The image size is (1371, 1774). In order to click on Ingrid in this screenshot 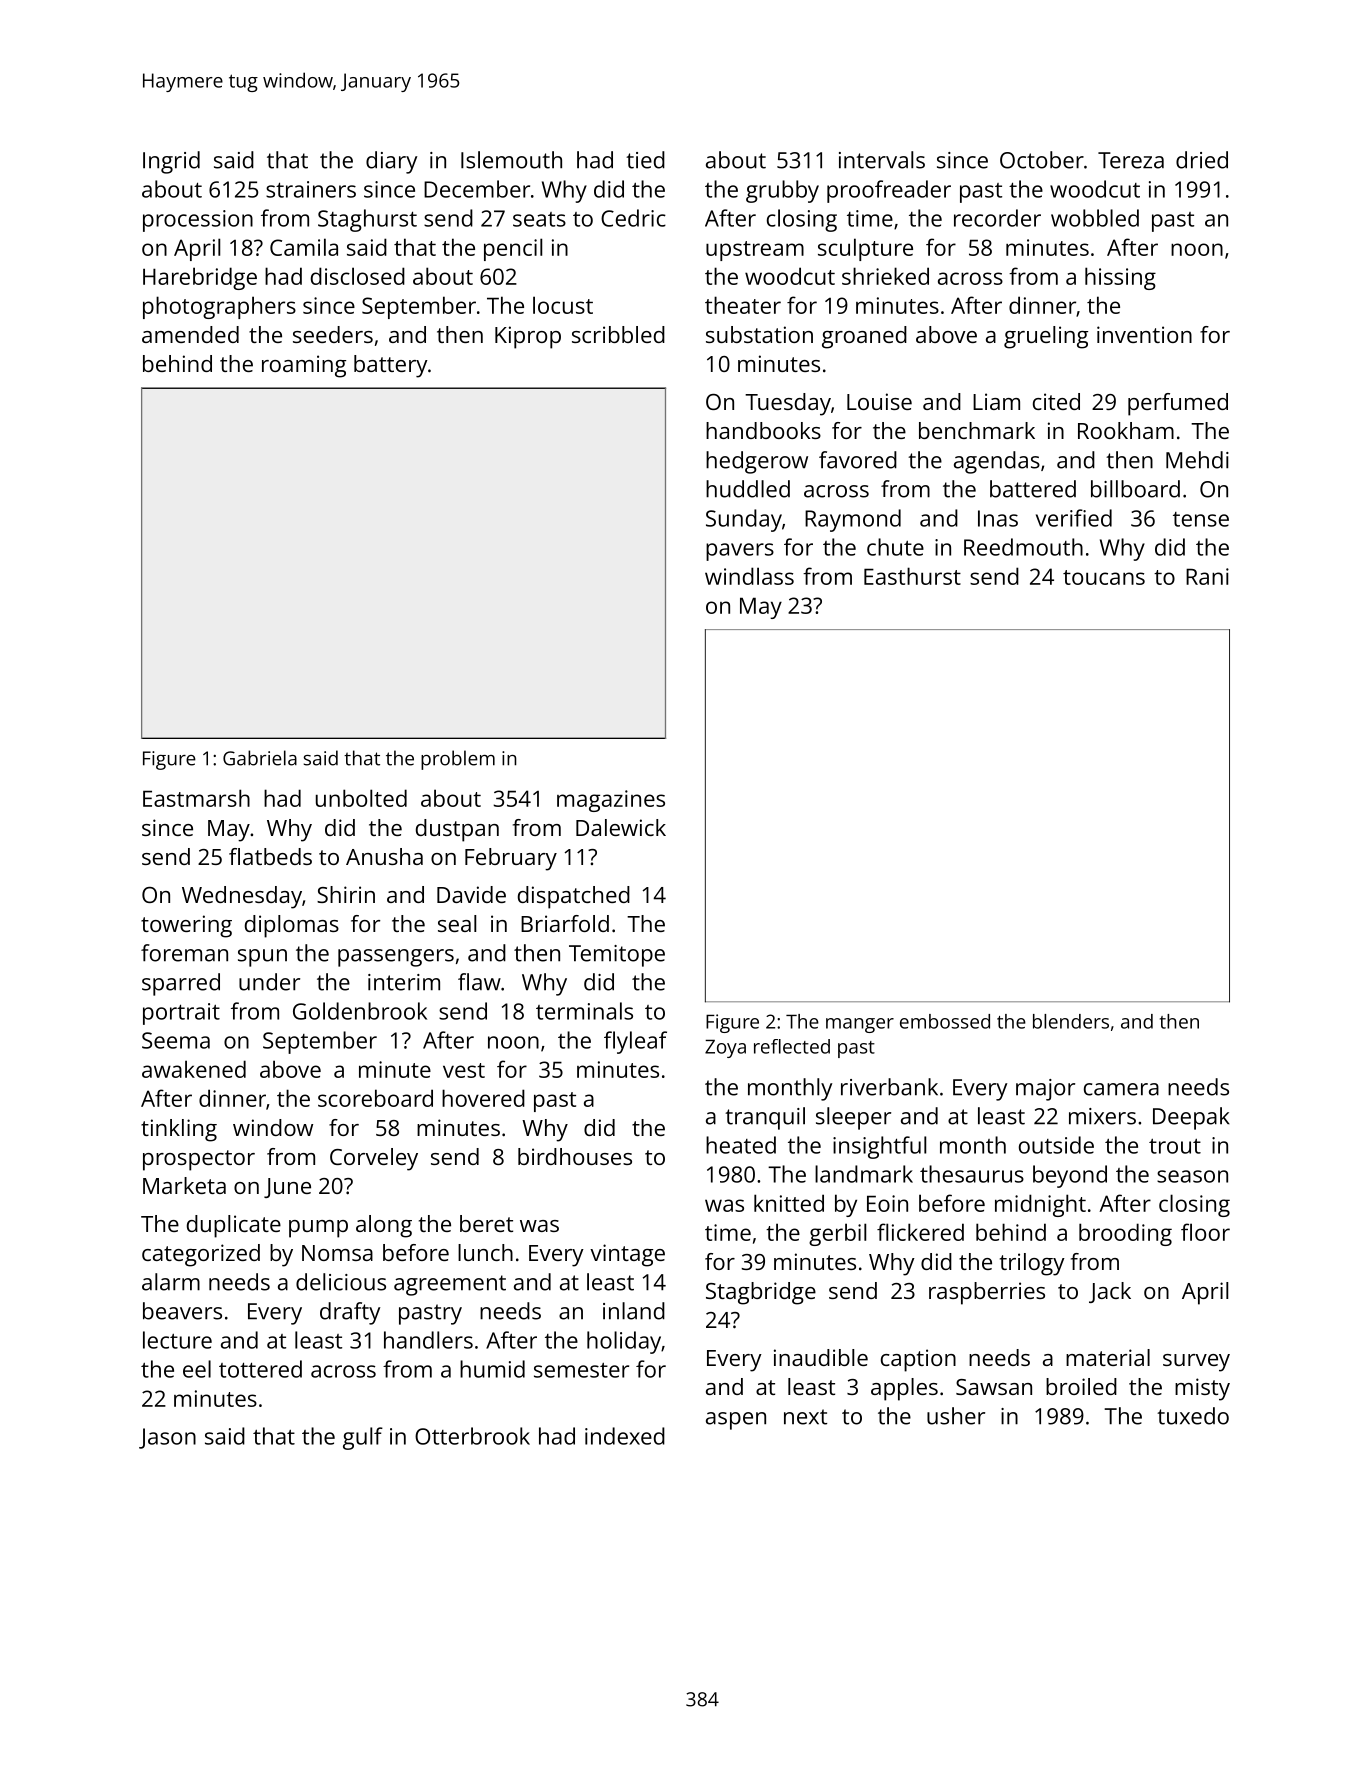, I will do `click(171, 162)`.
